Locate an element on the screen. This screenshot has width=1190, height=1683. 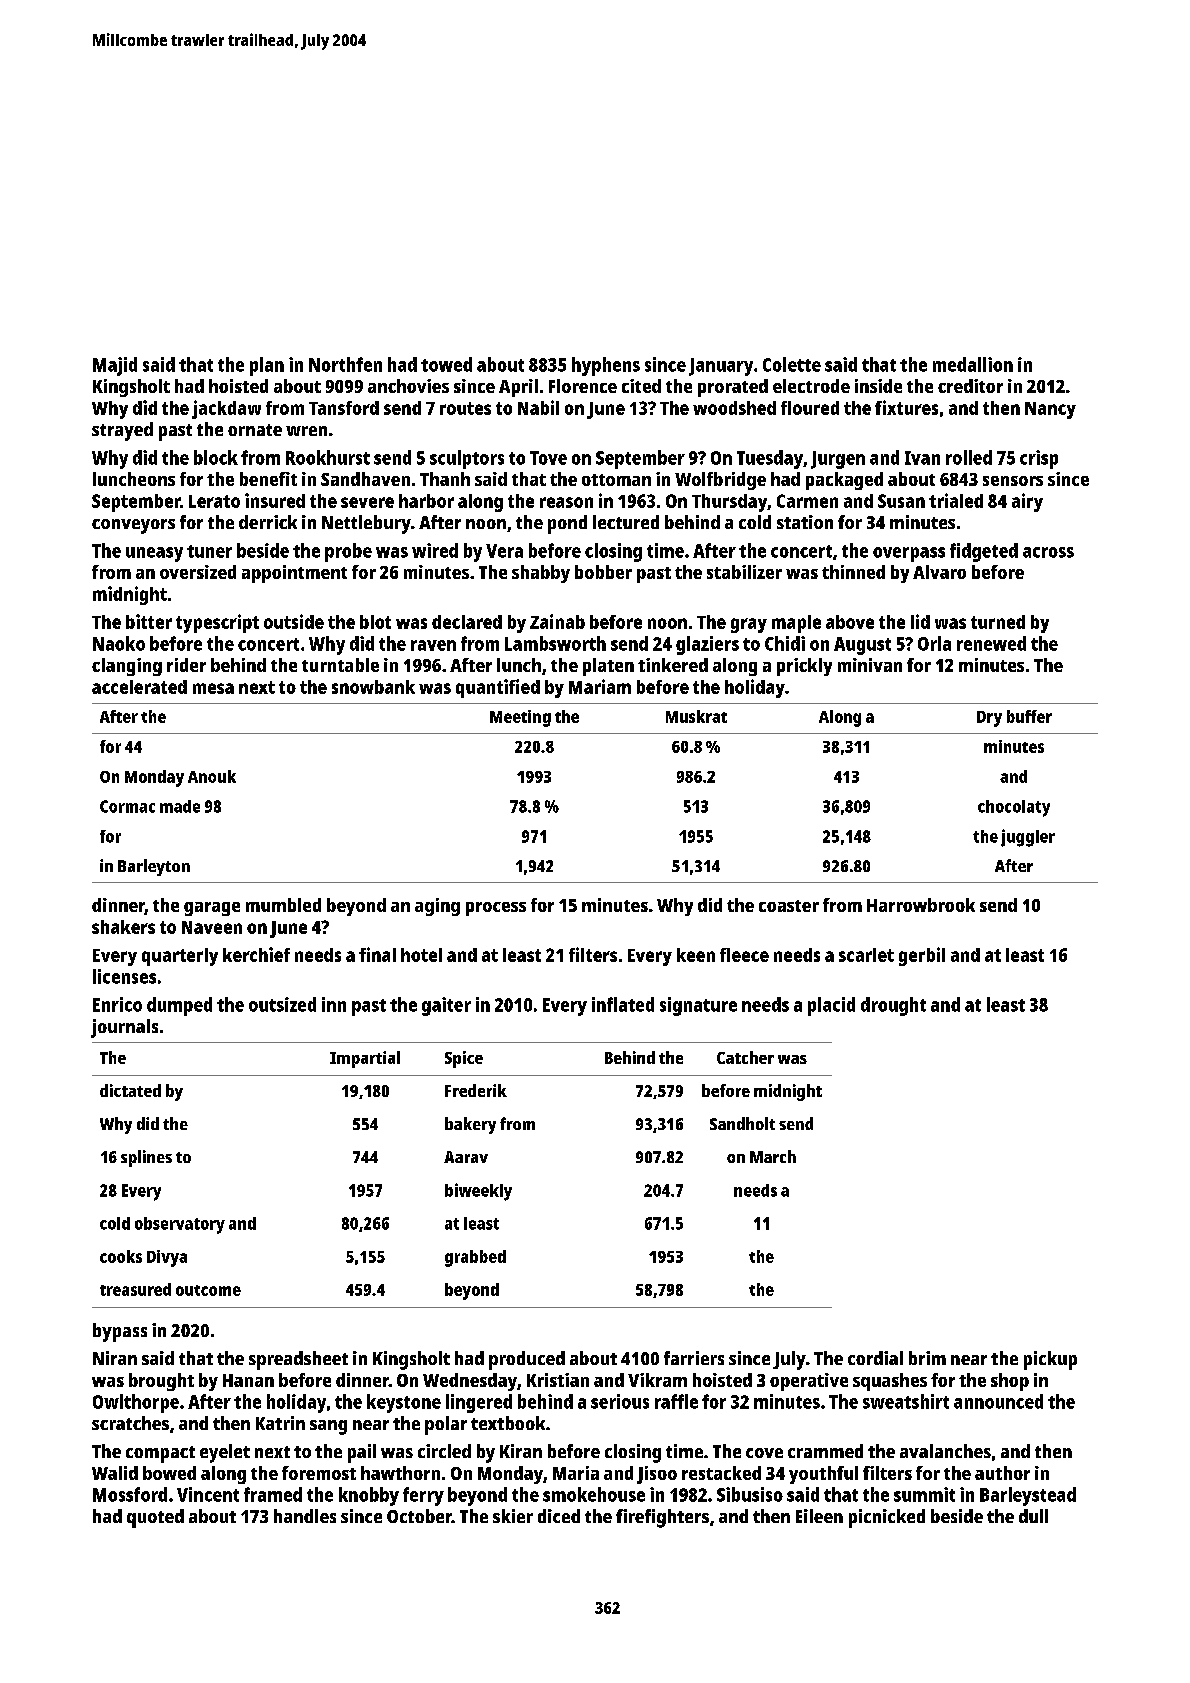
operative is located at coordinates (809, 1382).
